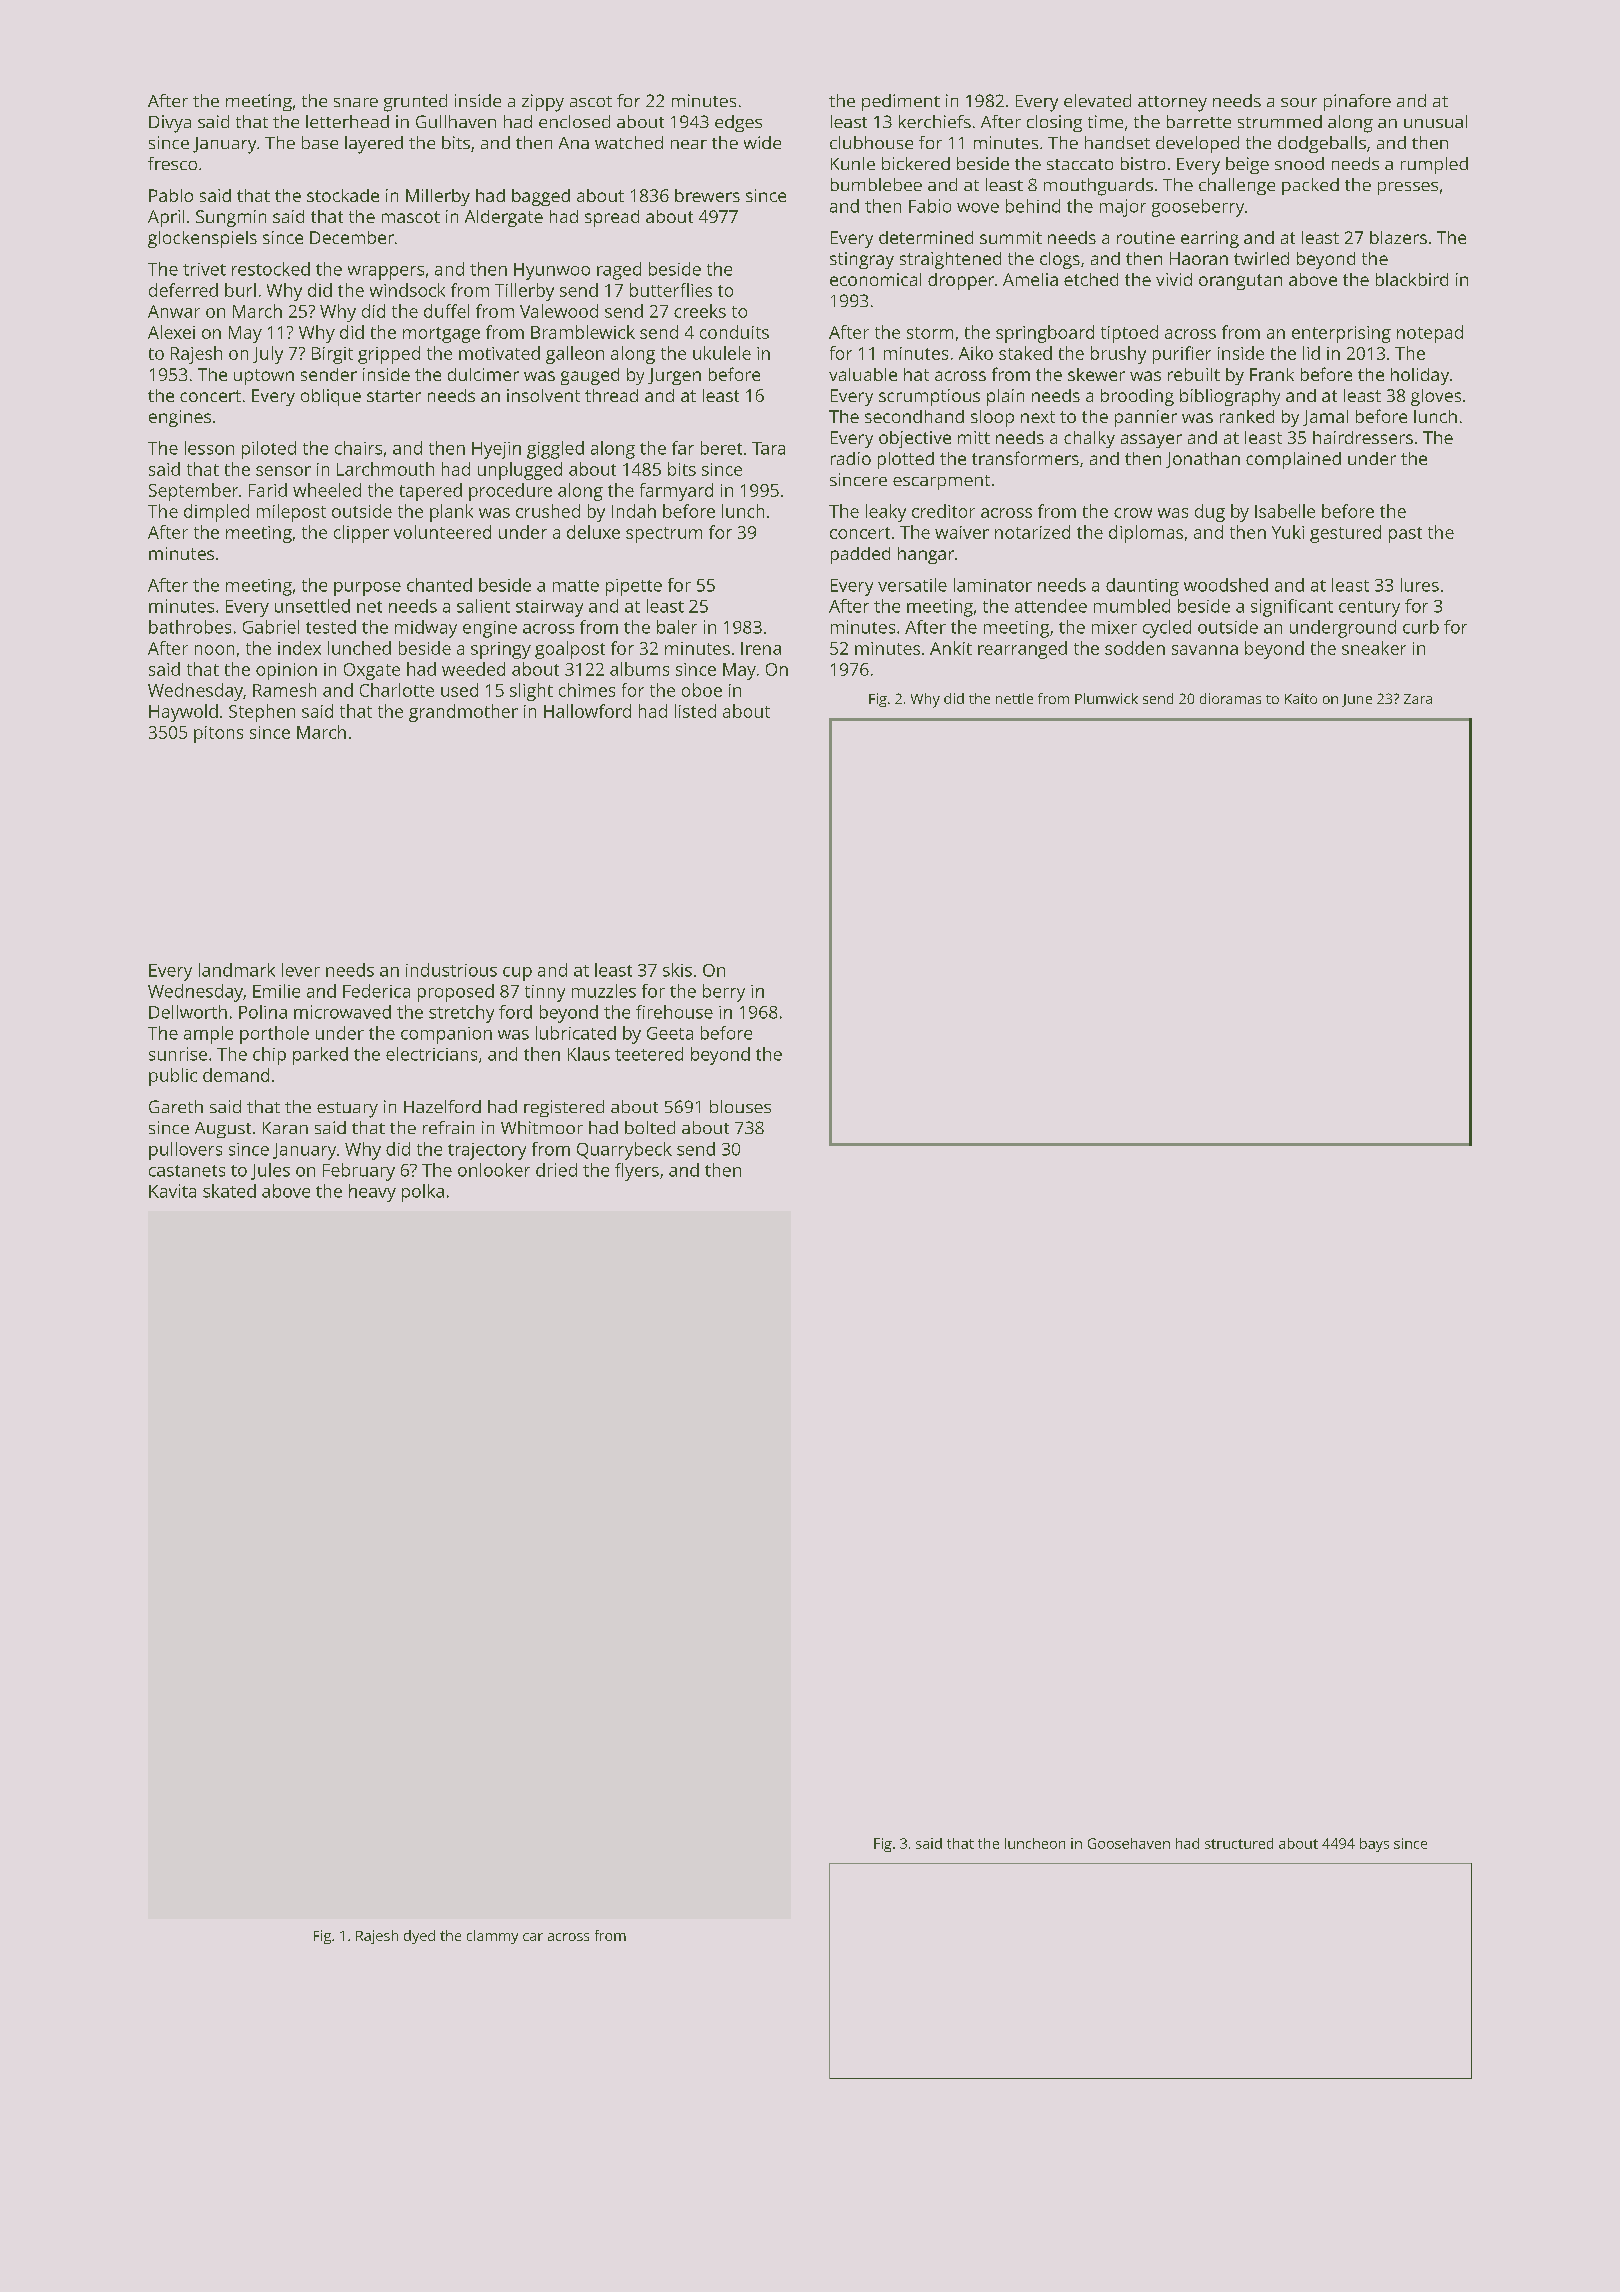 The image size is (1620, 2292). What do you see at coordinates (419, 1937) in the screenshot?
I see `dyed` at bounding box center [419, 1937].
